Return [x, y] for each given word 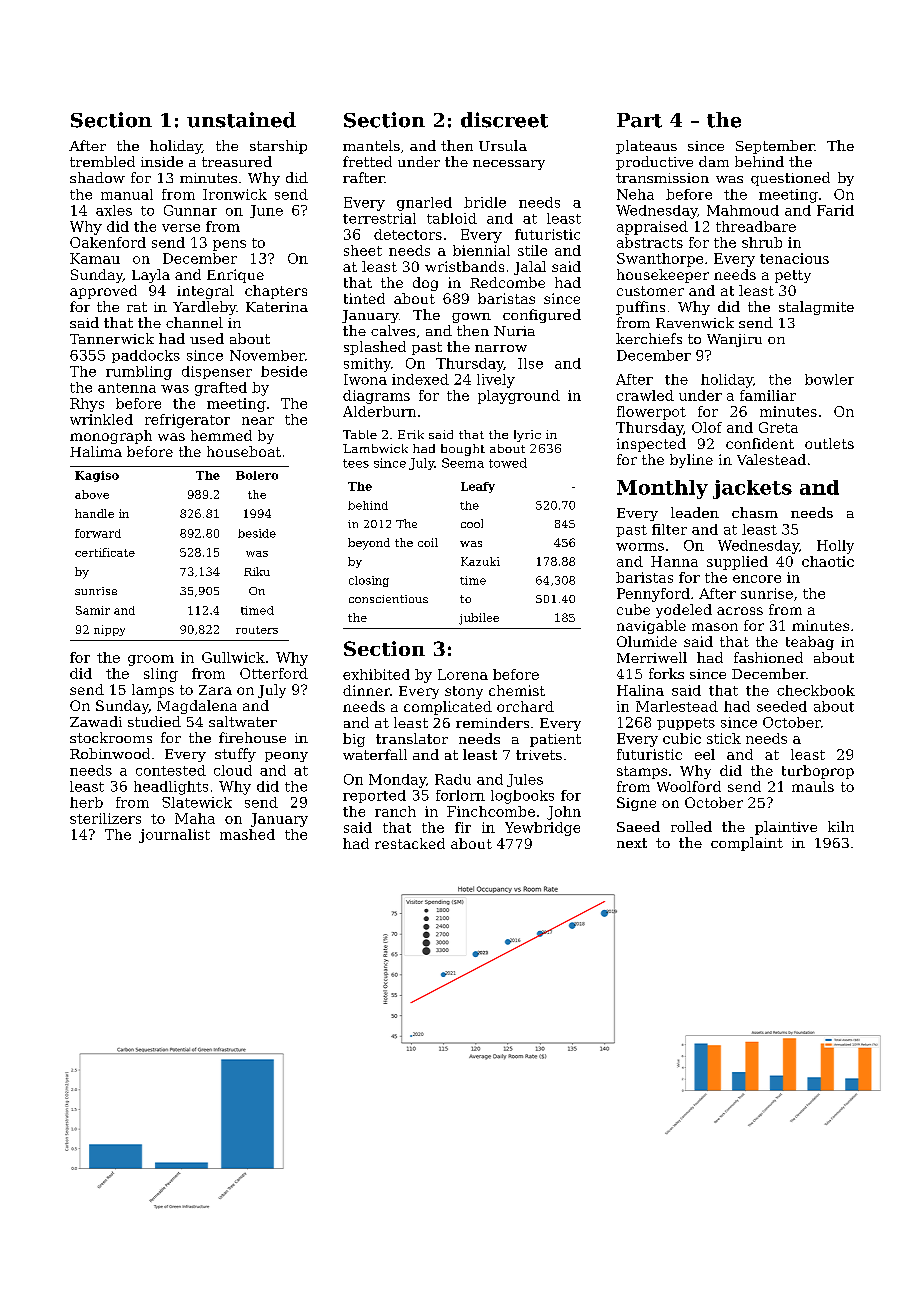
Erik [411, 434]
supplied [737, 563]
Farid [835, 210]
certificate [105, 552]
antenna [127, 388]
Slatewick [197, 802]
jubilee [479, 619]
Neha [635, 194]
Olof [707, 427]
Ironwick [235, 194]
